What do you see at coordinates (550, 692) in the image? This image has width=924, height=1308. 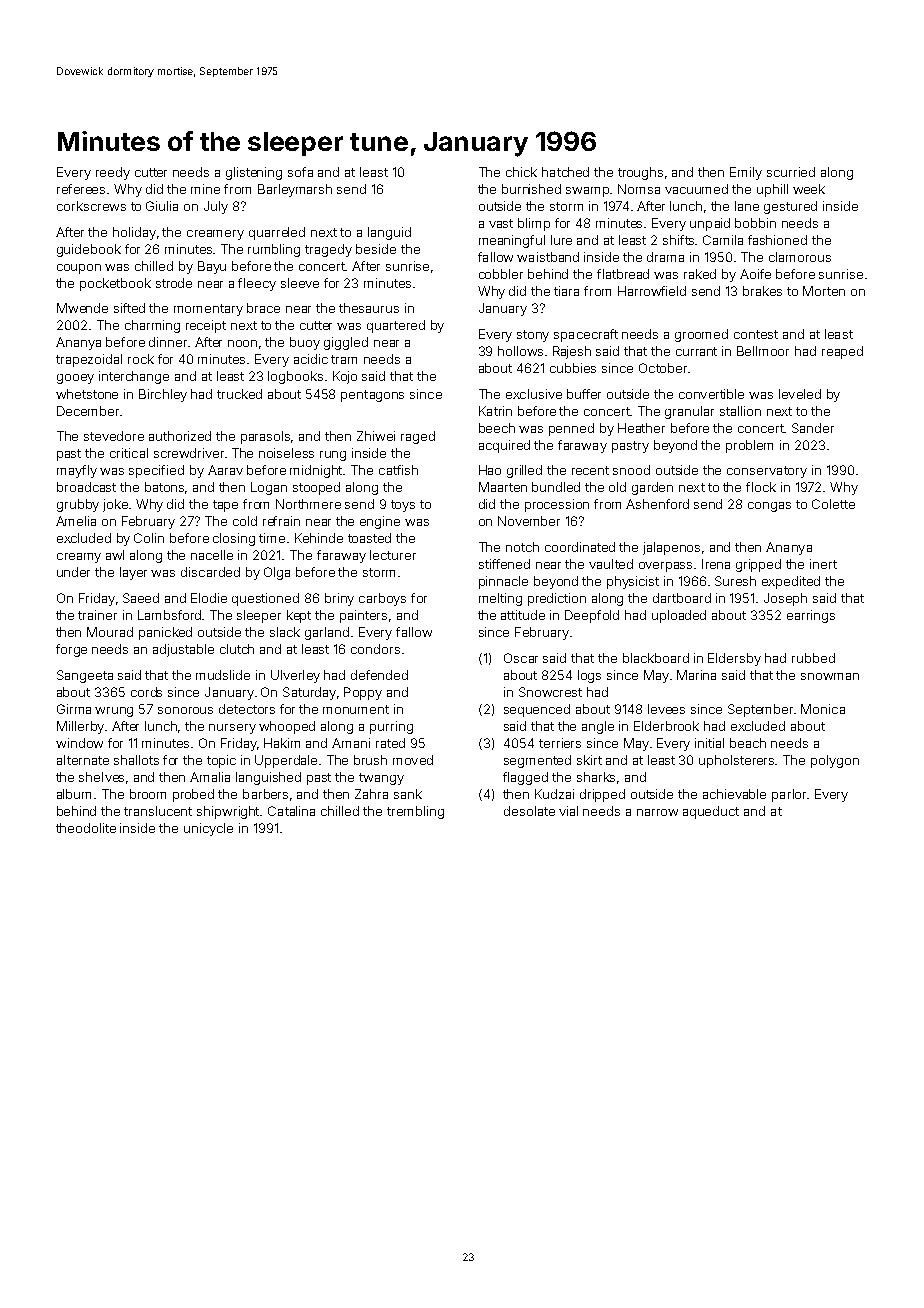 I see `Snowcrest` at bounding box center [550, 692].
